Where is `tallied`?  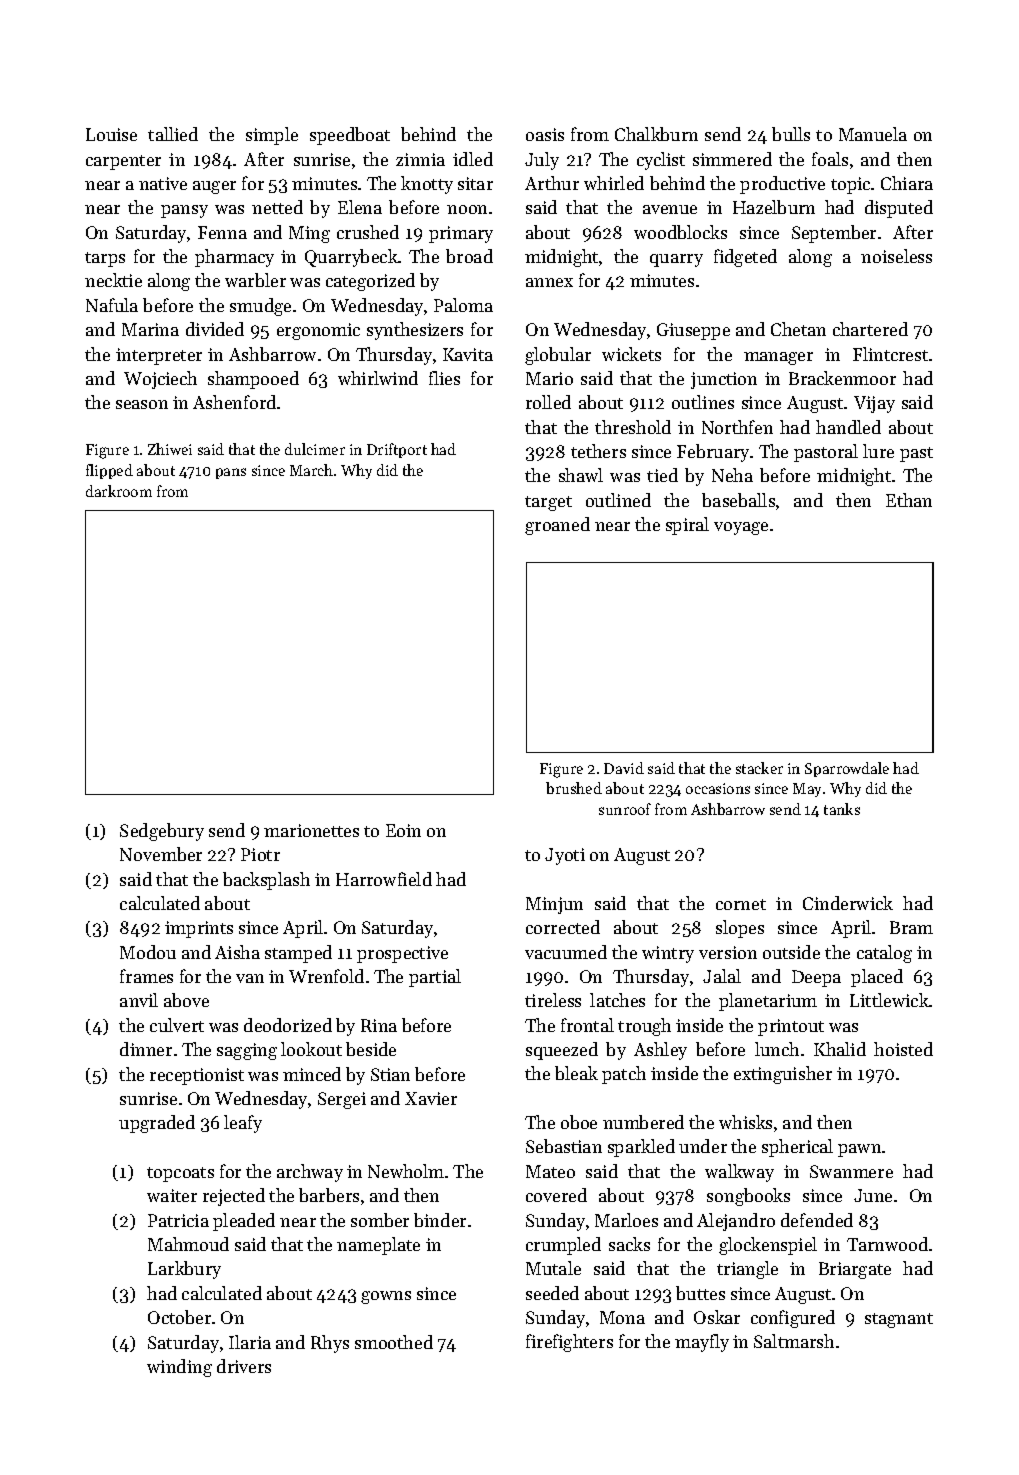
tallied is located at coordinates (173, 134).
